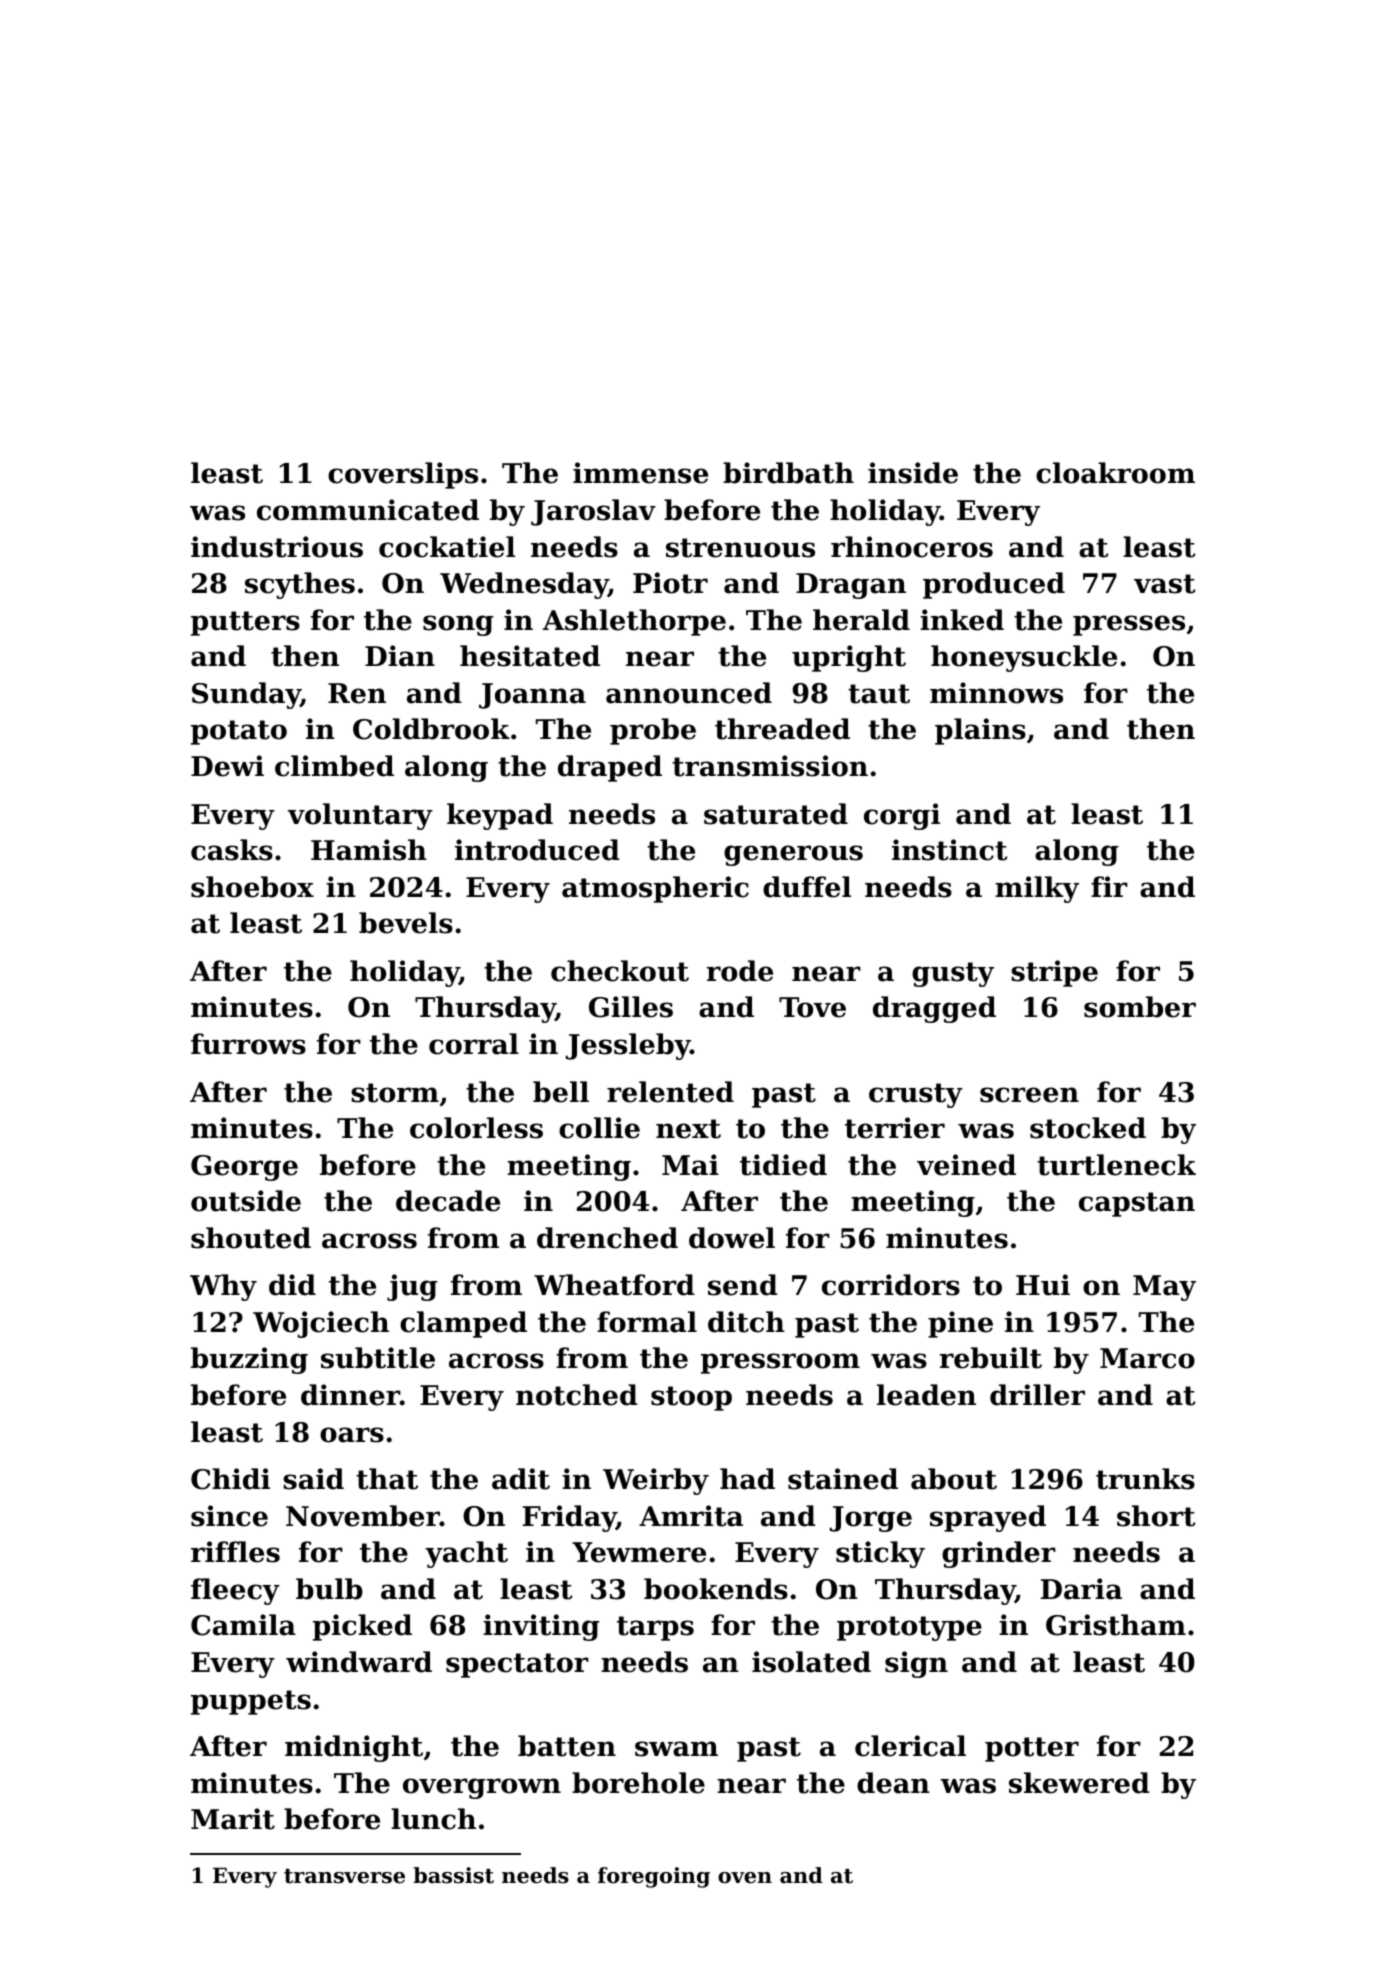 The image size is (1386, 1969). Describe the element at coordinates (607, 1238) in the screenshot. I see `drenched` at that location.
